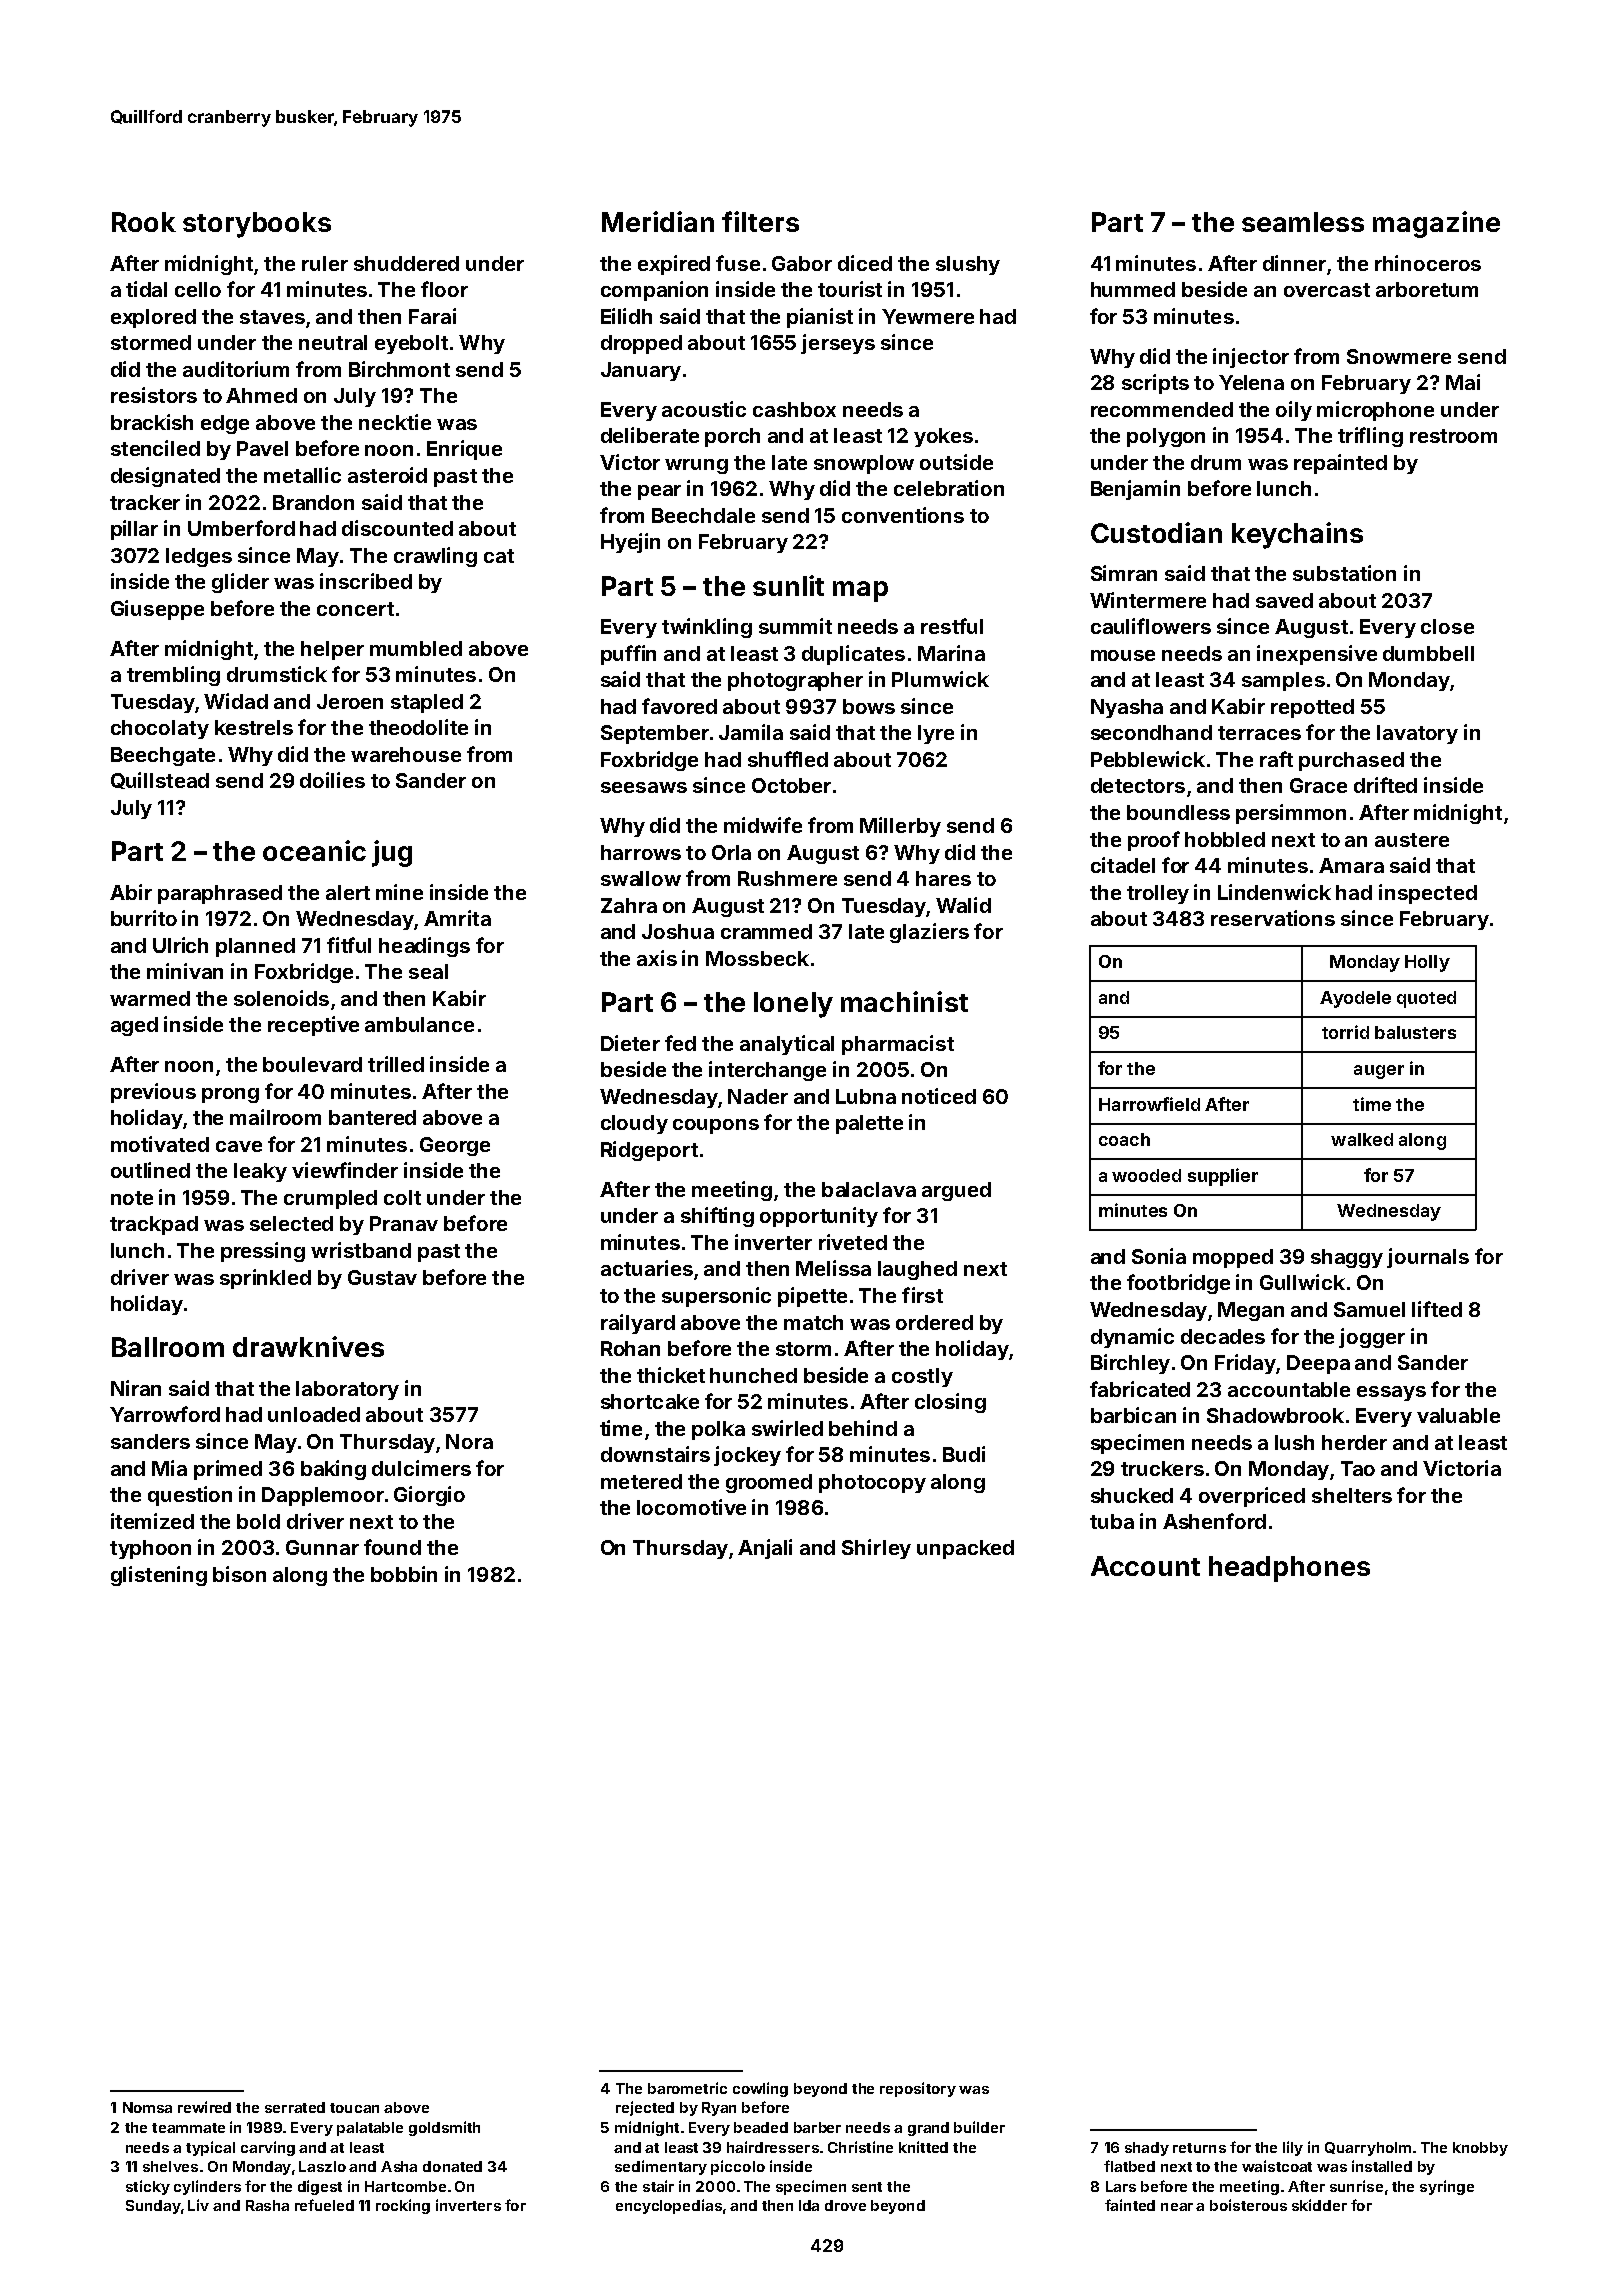 The height and width of the screenshot is (2292, 1620). What do you see at coordinates (258, 1521) in the screenshot?
I see `bold` at bounding box center [258, 1521].
